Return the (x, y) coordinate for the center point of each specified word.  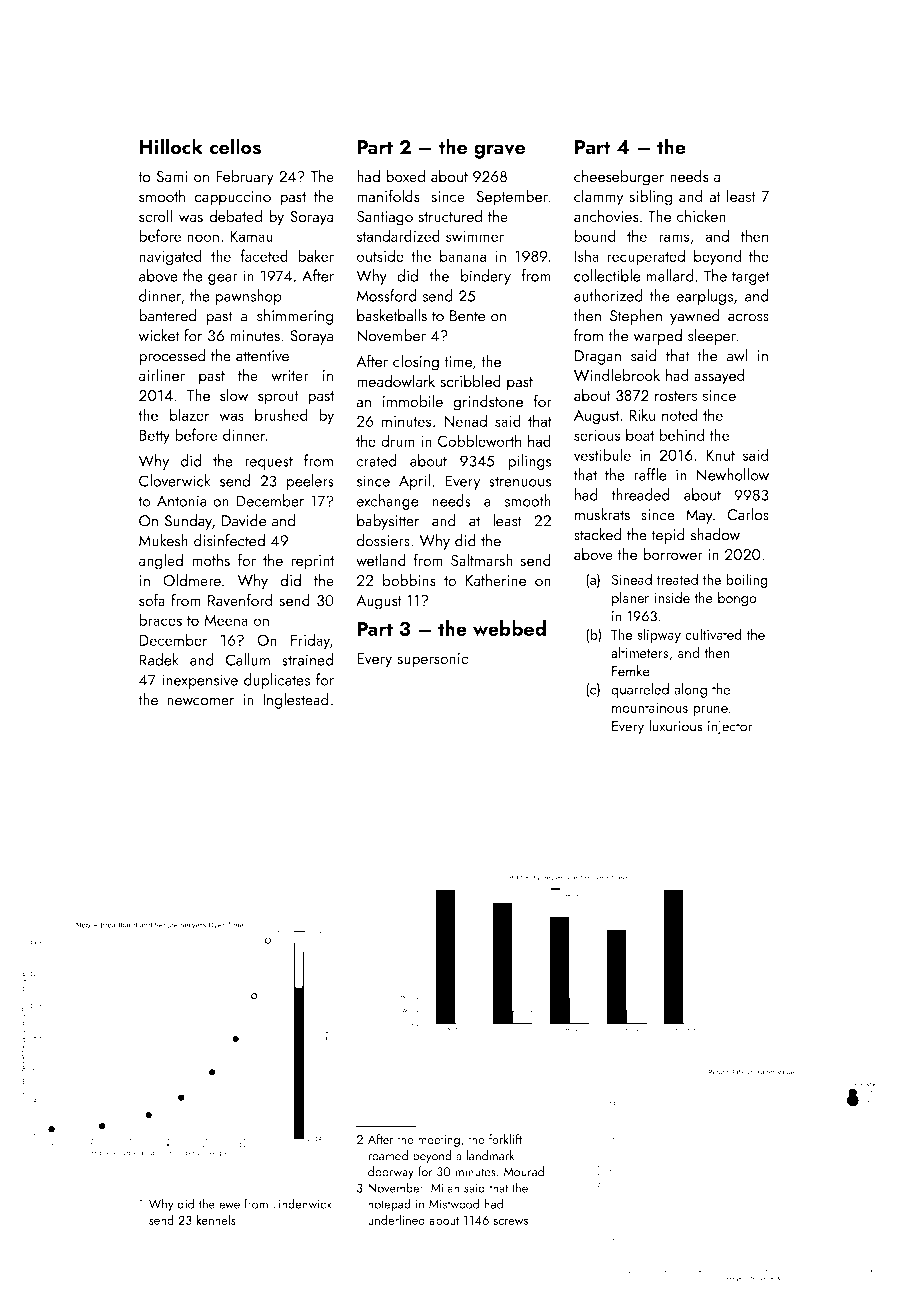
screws (510, 1221)
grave (500, 151)
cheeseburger (619, 177)
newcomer (200, 702)
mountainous (650, 707)
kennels (216, 1219)
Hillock (171, 146)
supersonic (432, 660)
